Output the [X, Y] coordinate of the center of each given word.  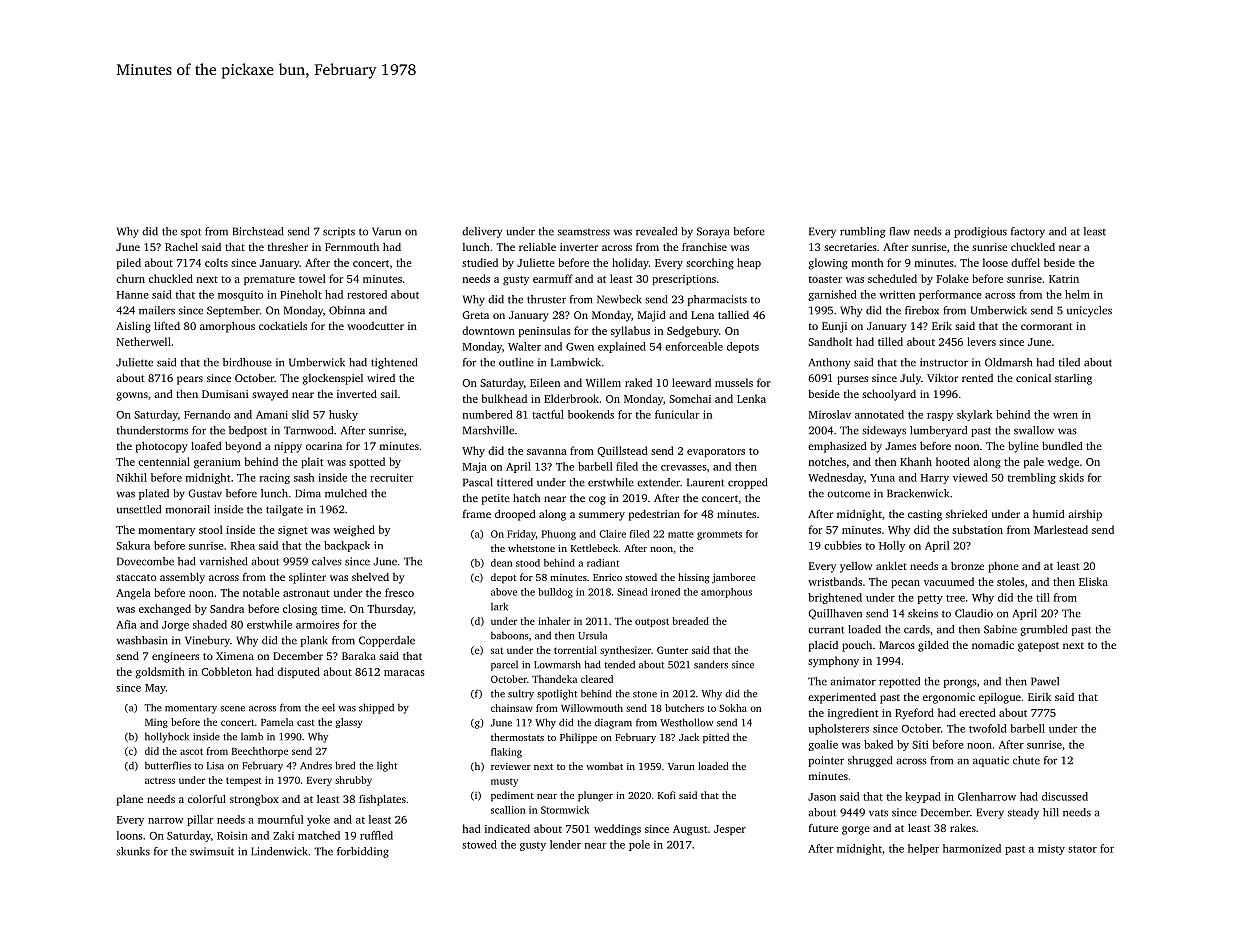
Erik [942, 325]
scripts [339, 232]
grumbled [1044, 630]
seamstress [584, 232]
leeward [691, 382]
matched [319, 835]
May [155, 689]
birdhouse [247, 362]
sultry [521, 694]
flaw [899, 231]
